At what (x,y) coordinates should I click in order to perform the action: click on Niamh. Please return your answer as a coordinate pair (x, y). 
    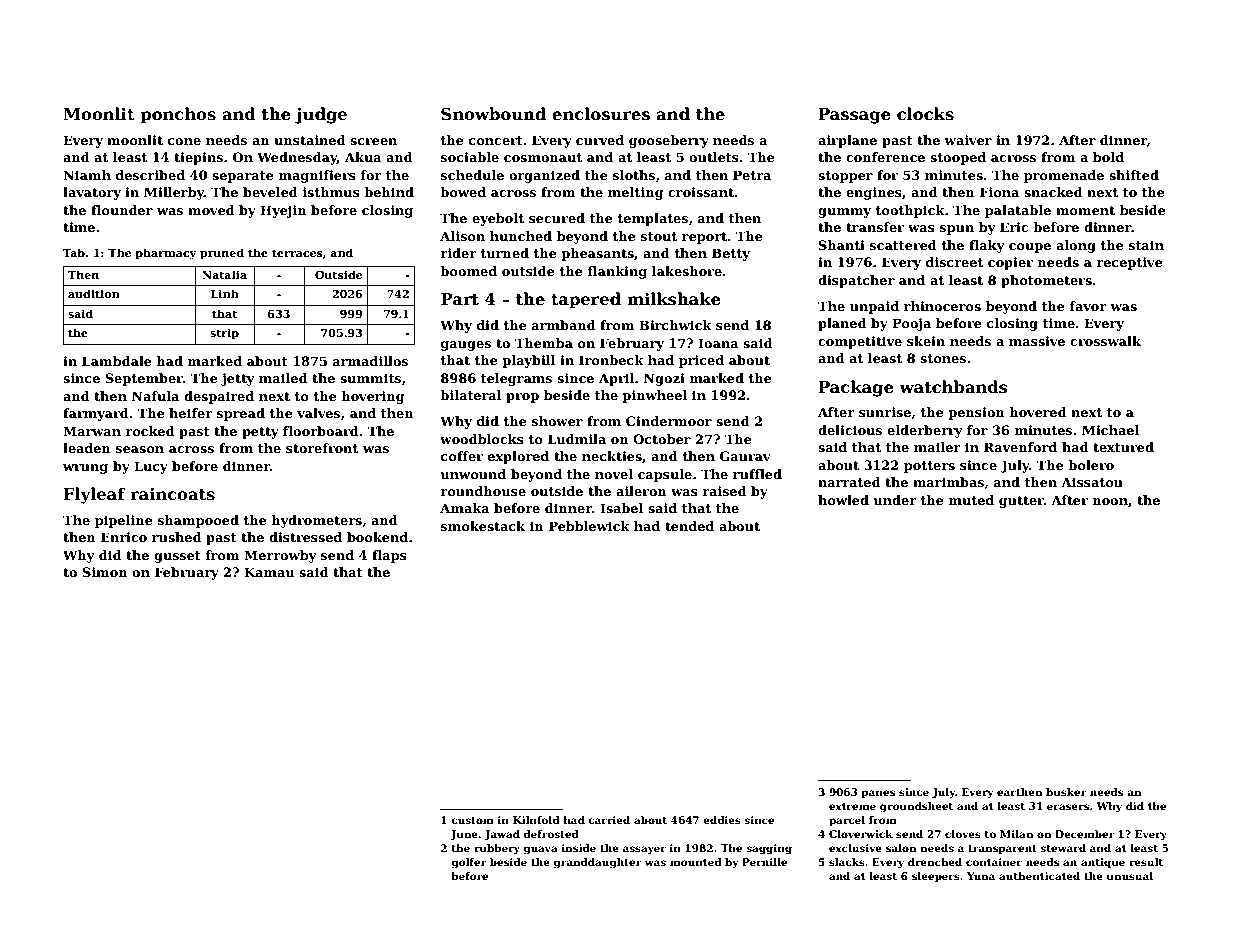
    Looking at the image, I should click on (87, 175).
